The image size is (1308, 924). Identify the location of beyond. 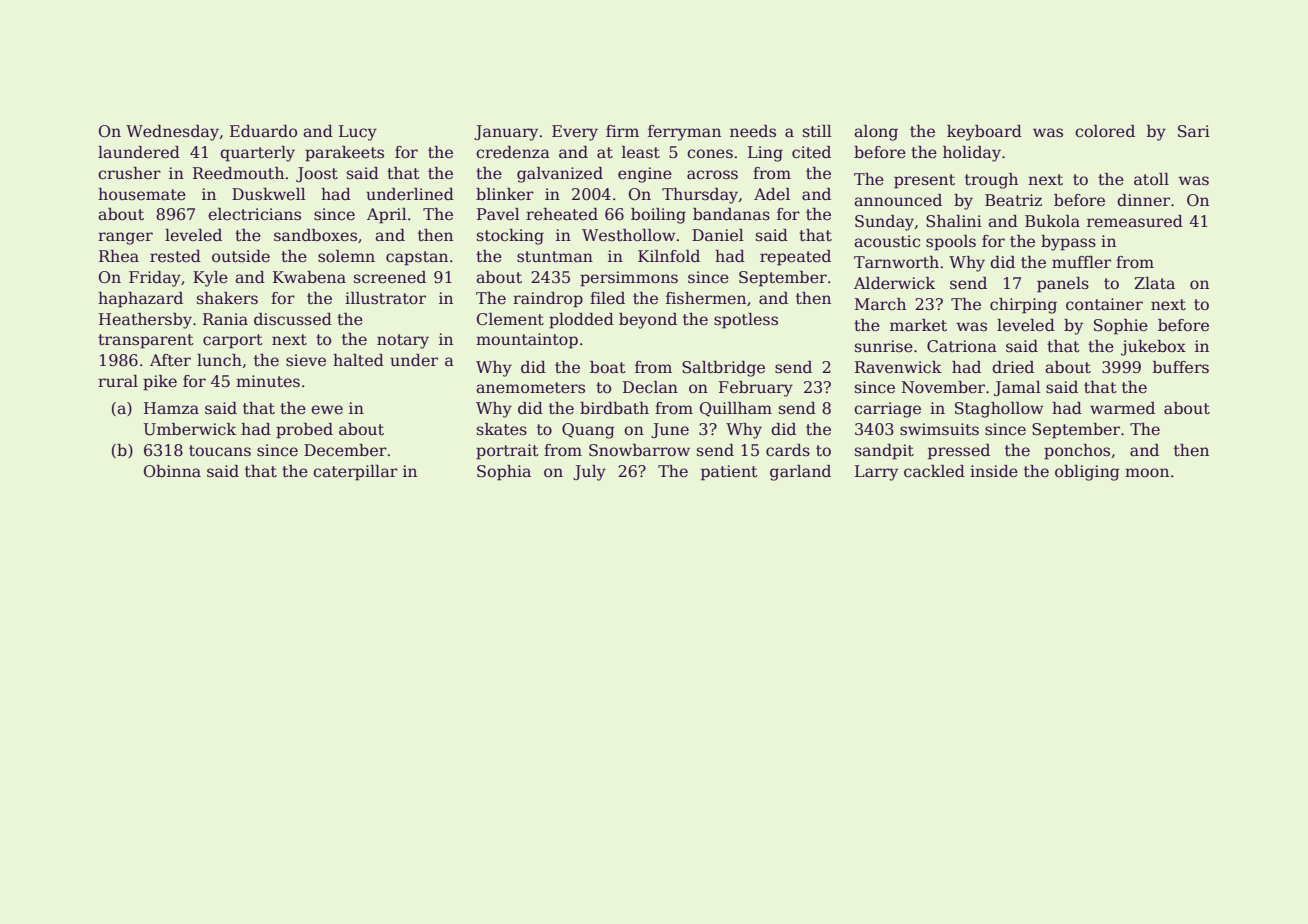
(648, 321).
